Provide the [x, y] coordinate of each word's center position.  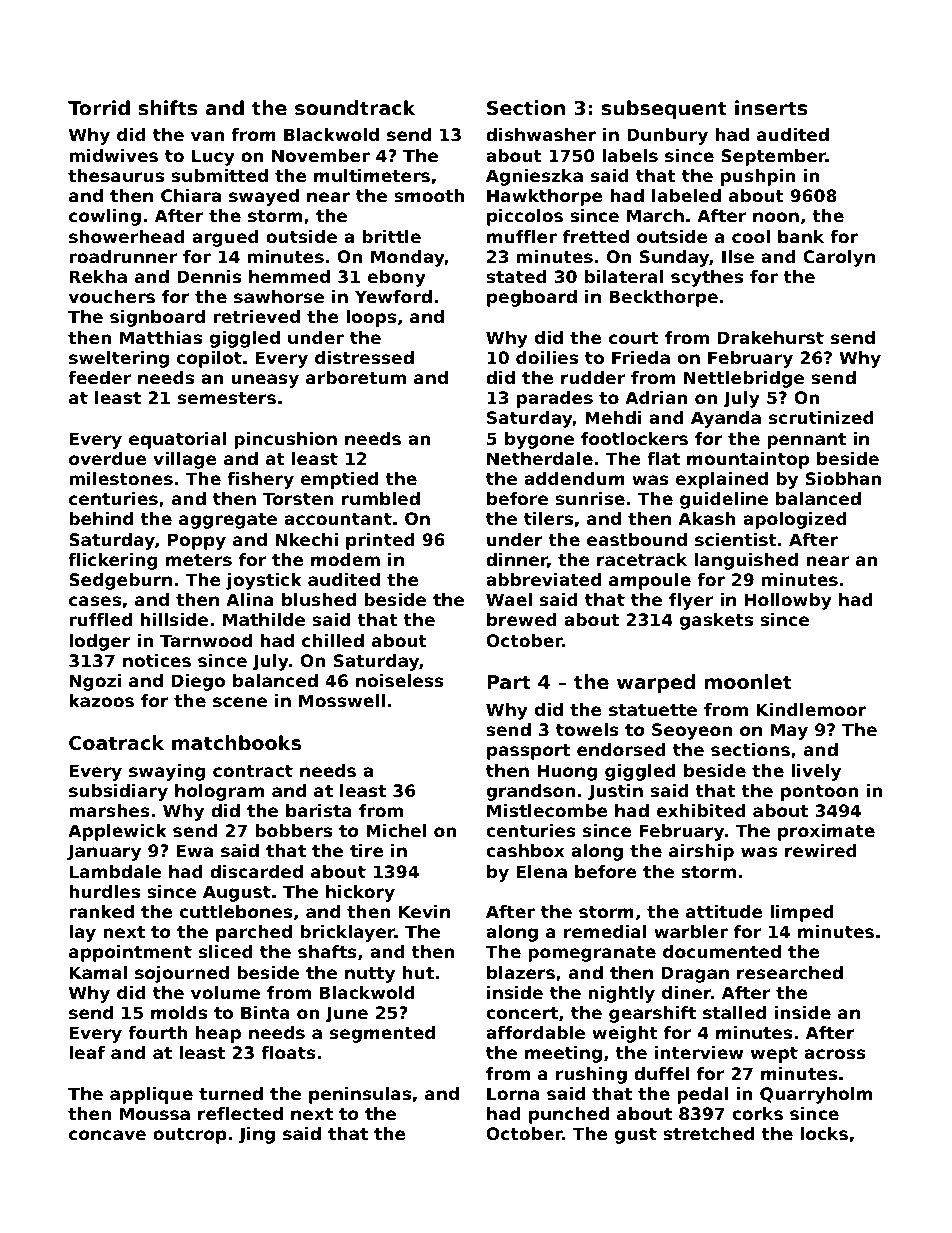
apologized [795, 520]
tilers [548, 518]
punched [569, 1115]
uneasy [265, 381]
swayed [264, 197]
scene [240, 702]
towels [587, 729]
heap [218, 1034]
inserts [771, 108]
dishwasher [541, 134]
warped [656, 683]
